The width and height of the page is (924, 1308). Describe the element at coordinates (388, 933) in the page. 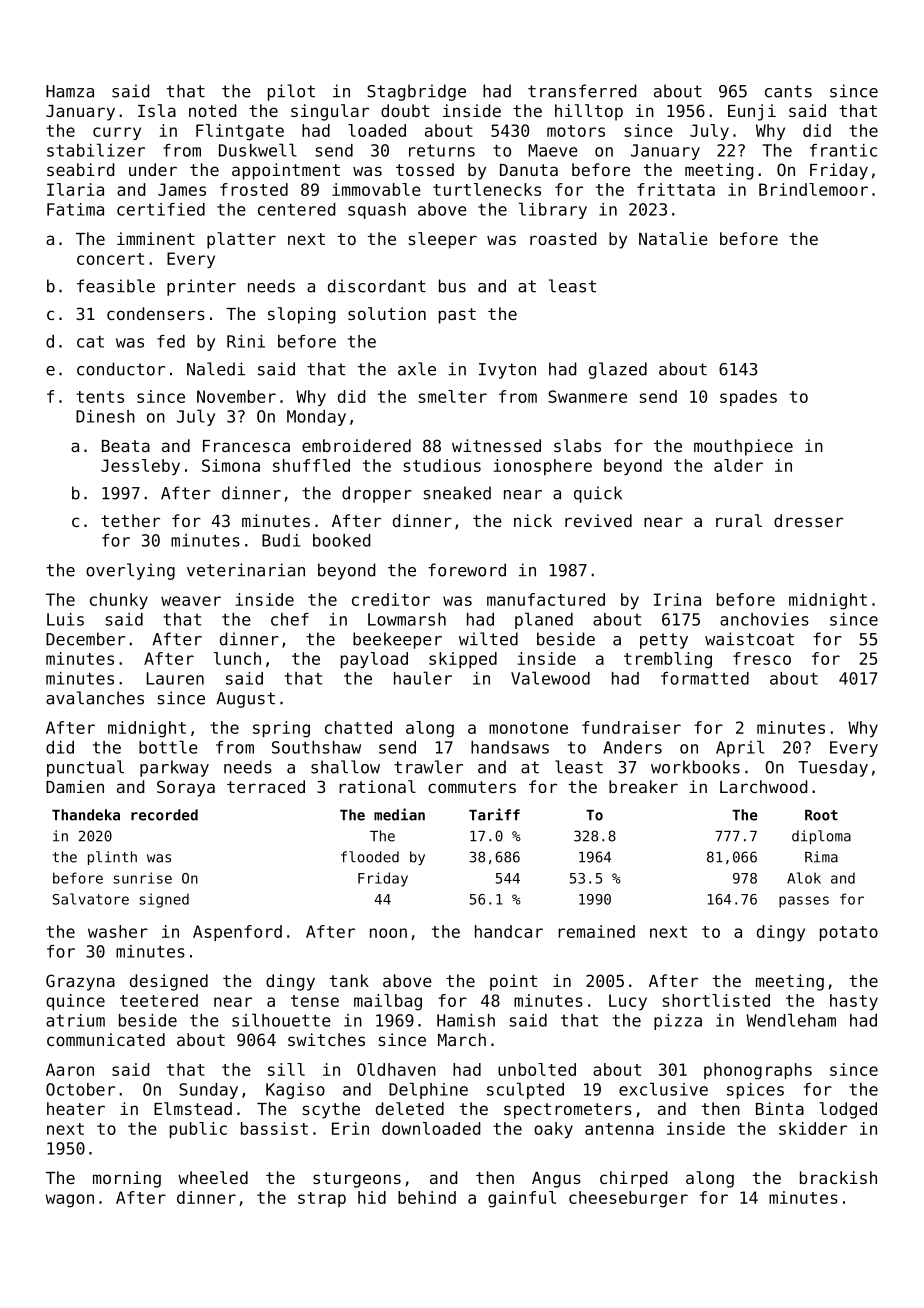

I see `noon` at that location.
